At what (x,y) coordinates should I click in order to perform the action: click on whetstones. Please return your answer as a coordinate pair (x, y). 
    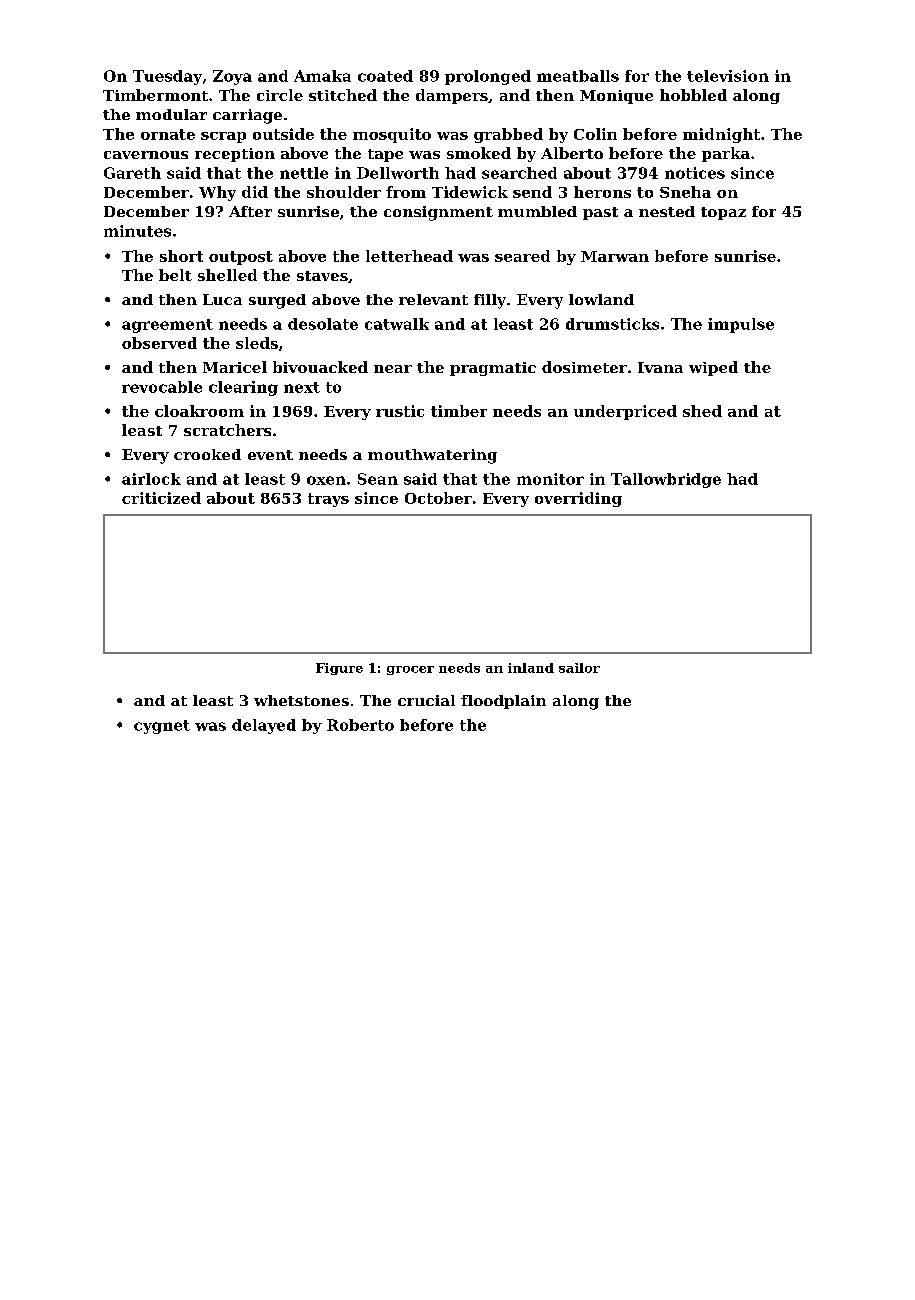
    Looking at the image, I should click on (301, 700).
